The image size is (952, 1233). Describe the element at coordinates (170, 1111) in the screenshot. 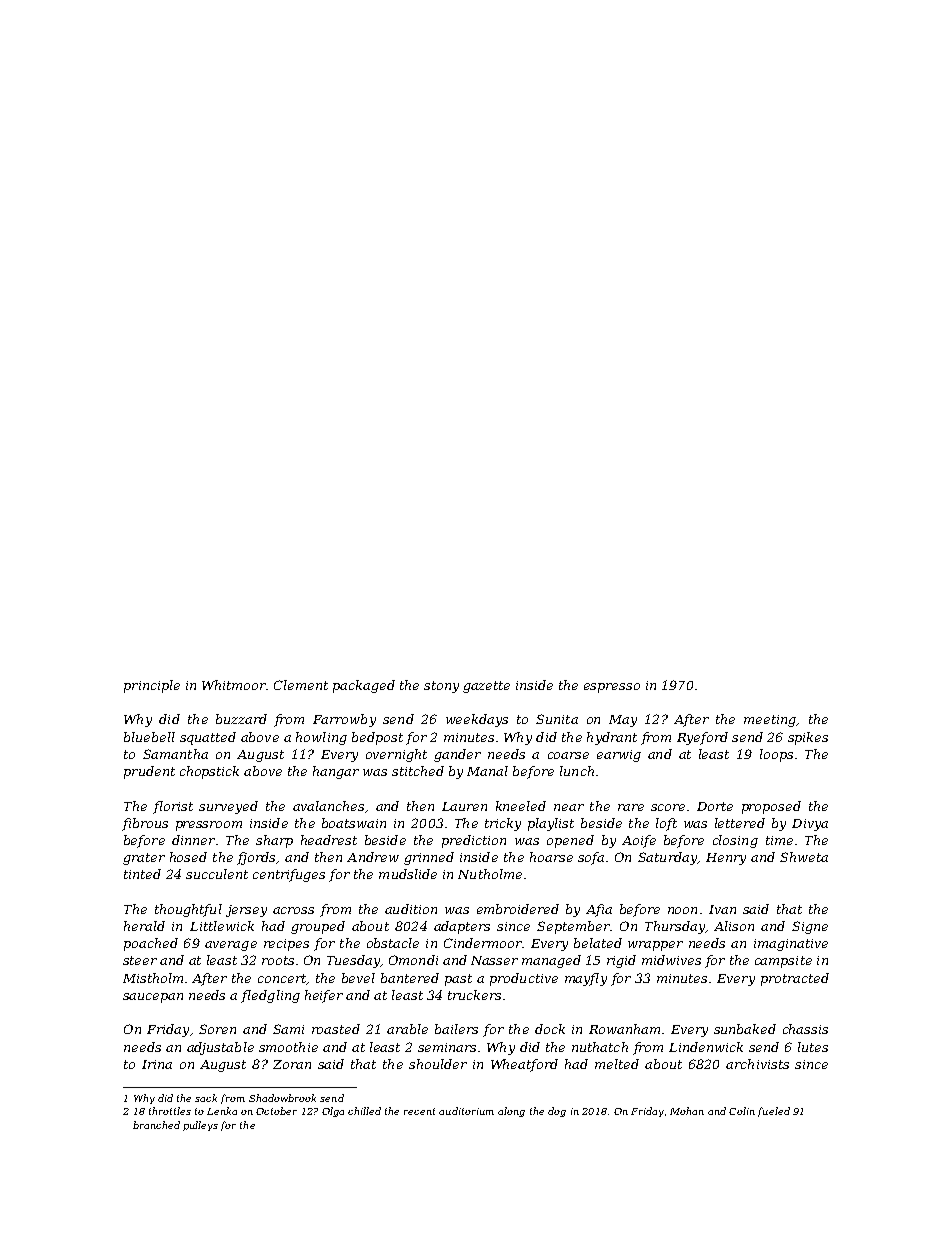

I see `throttles` at that location.
